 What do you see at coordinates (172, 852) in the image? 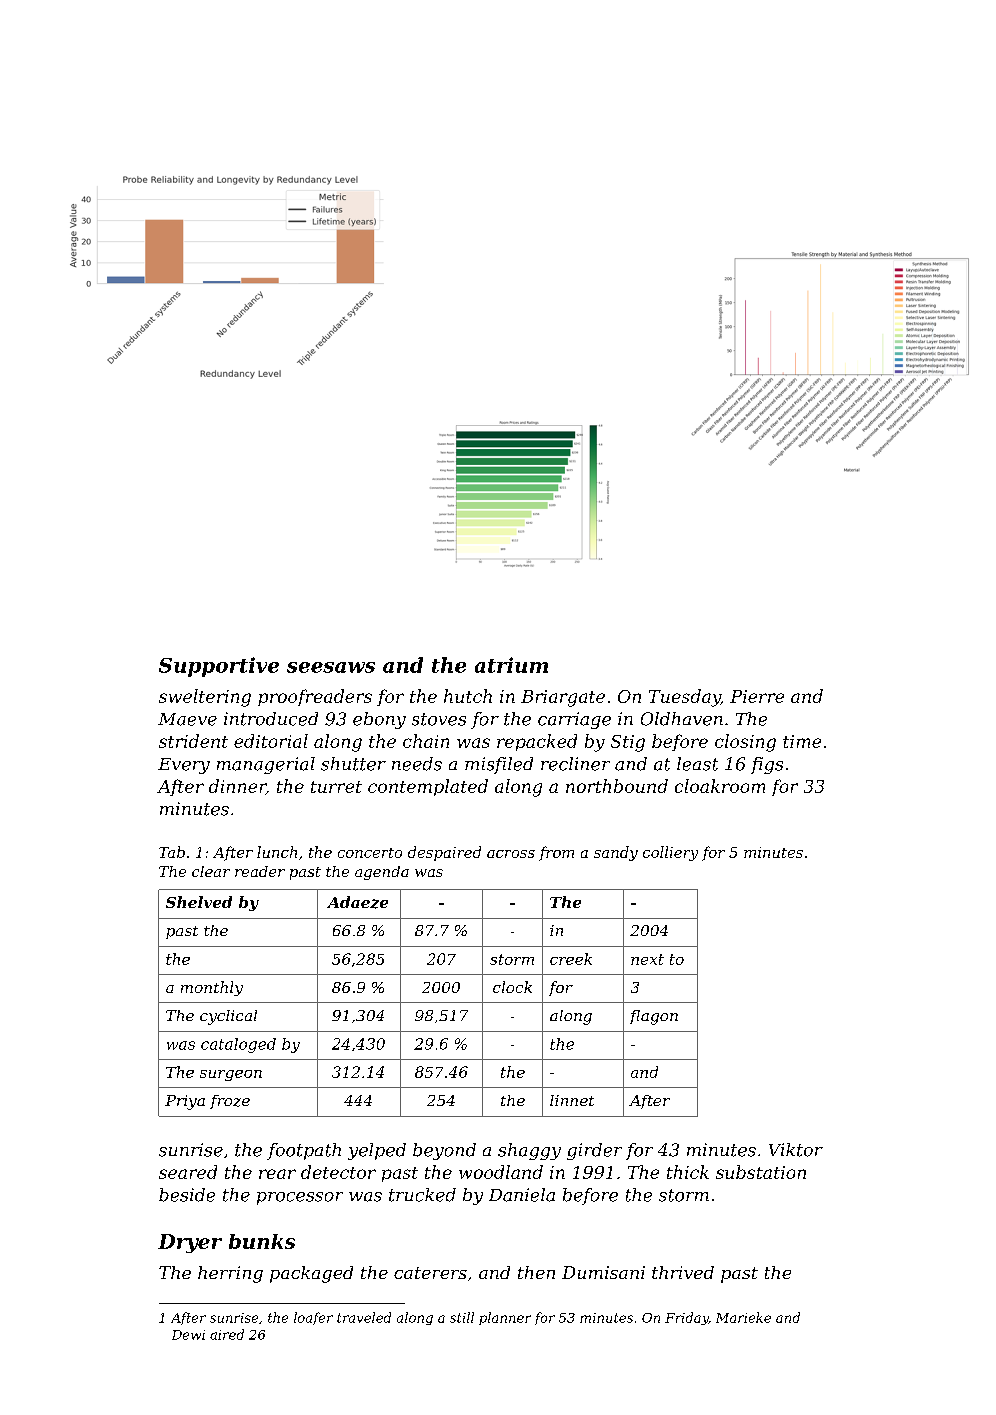
I see `Tab` at bounding box center [172, 852].
